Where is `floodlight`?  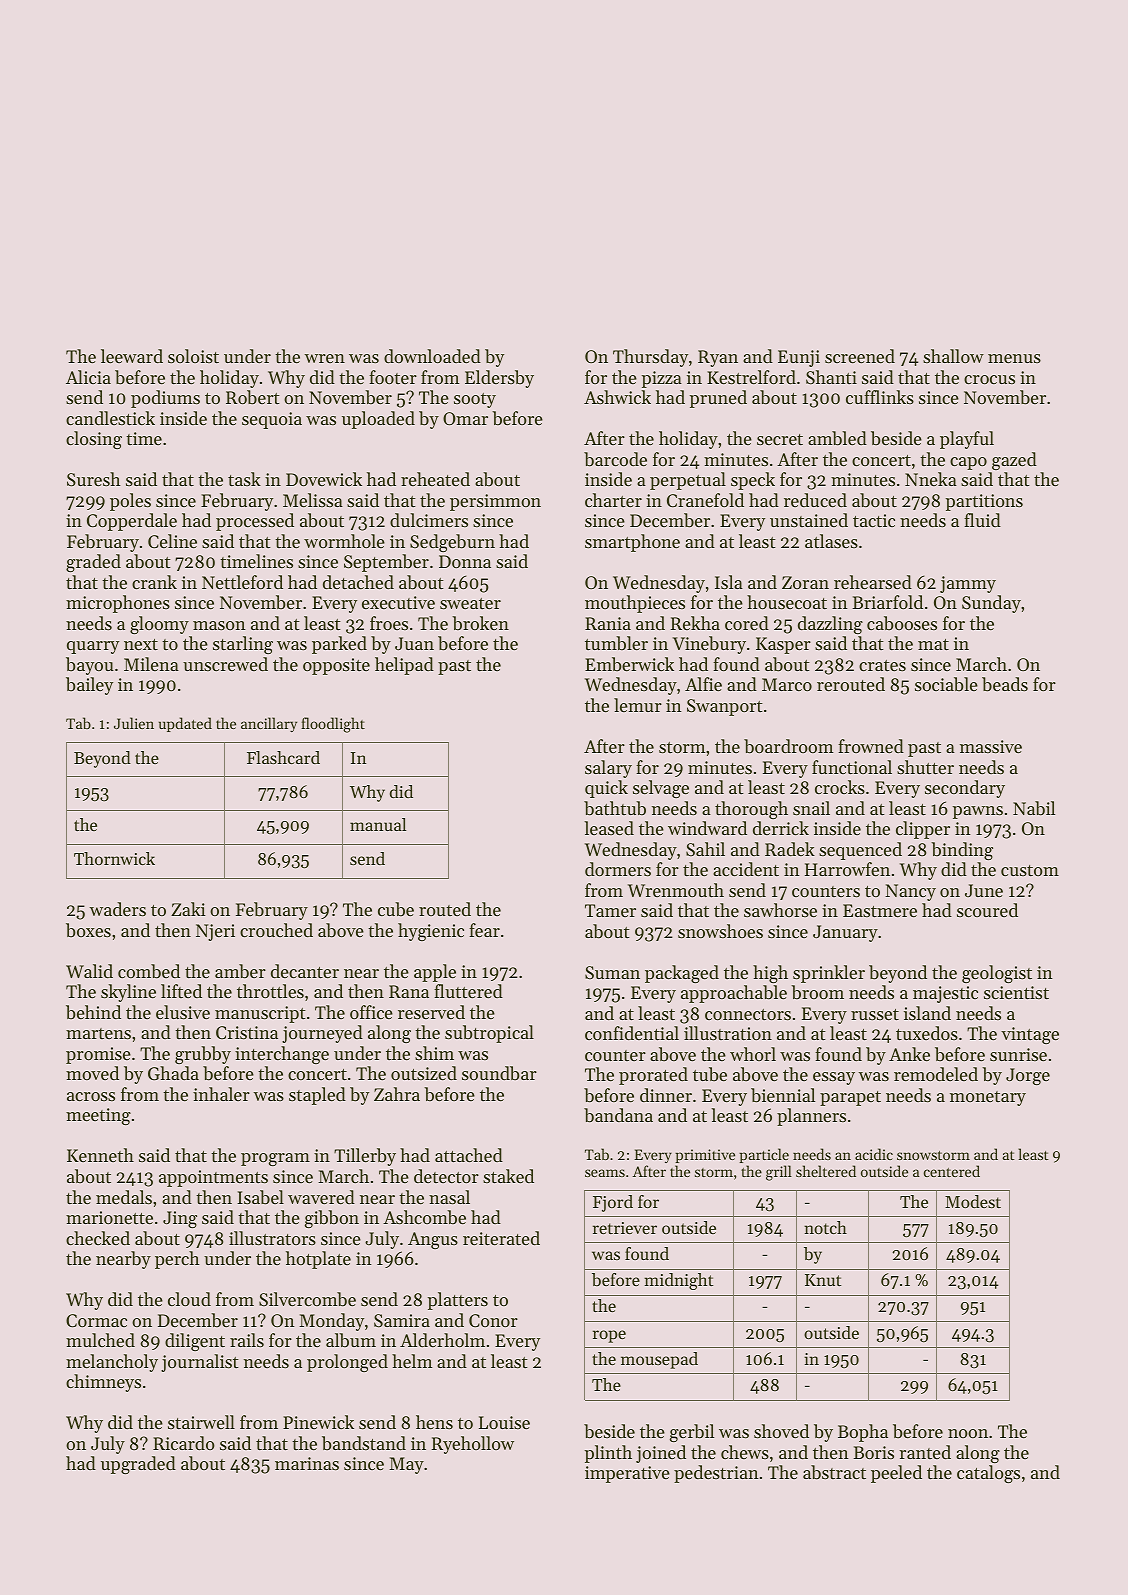
floodlight is located at coordinates (333, 725).
